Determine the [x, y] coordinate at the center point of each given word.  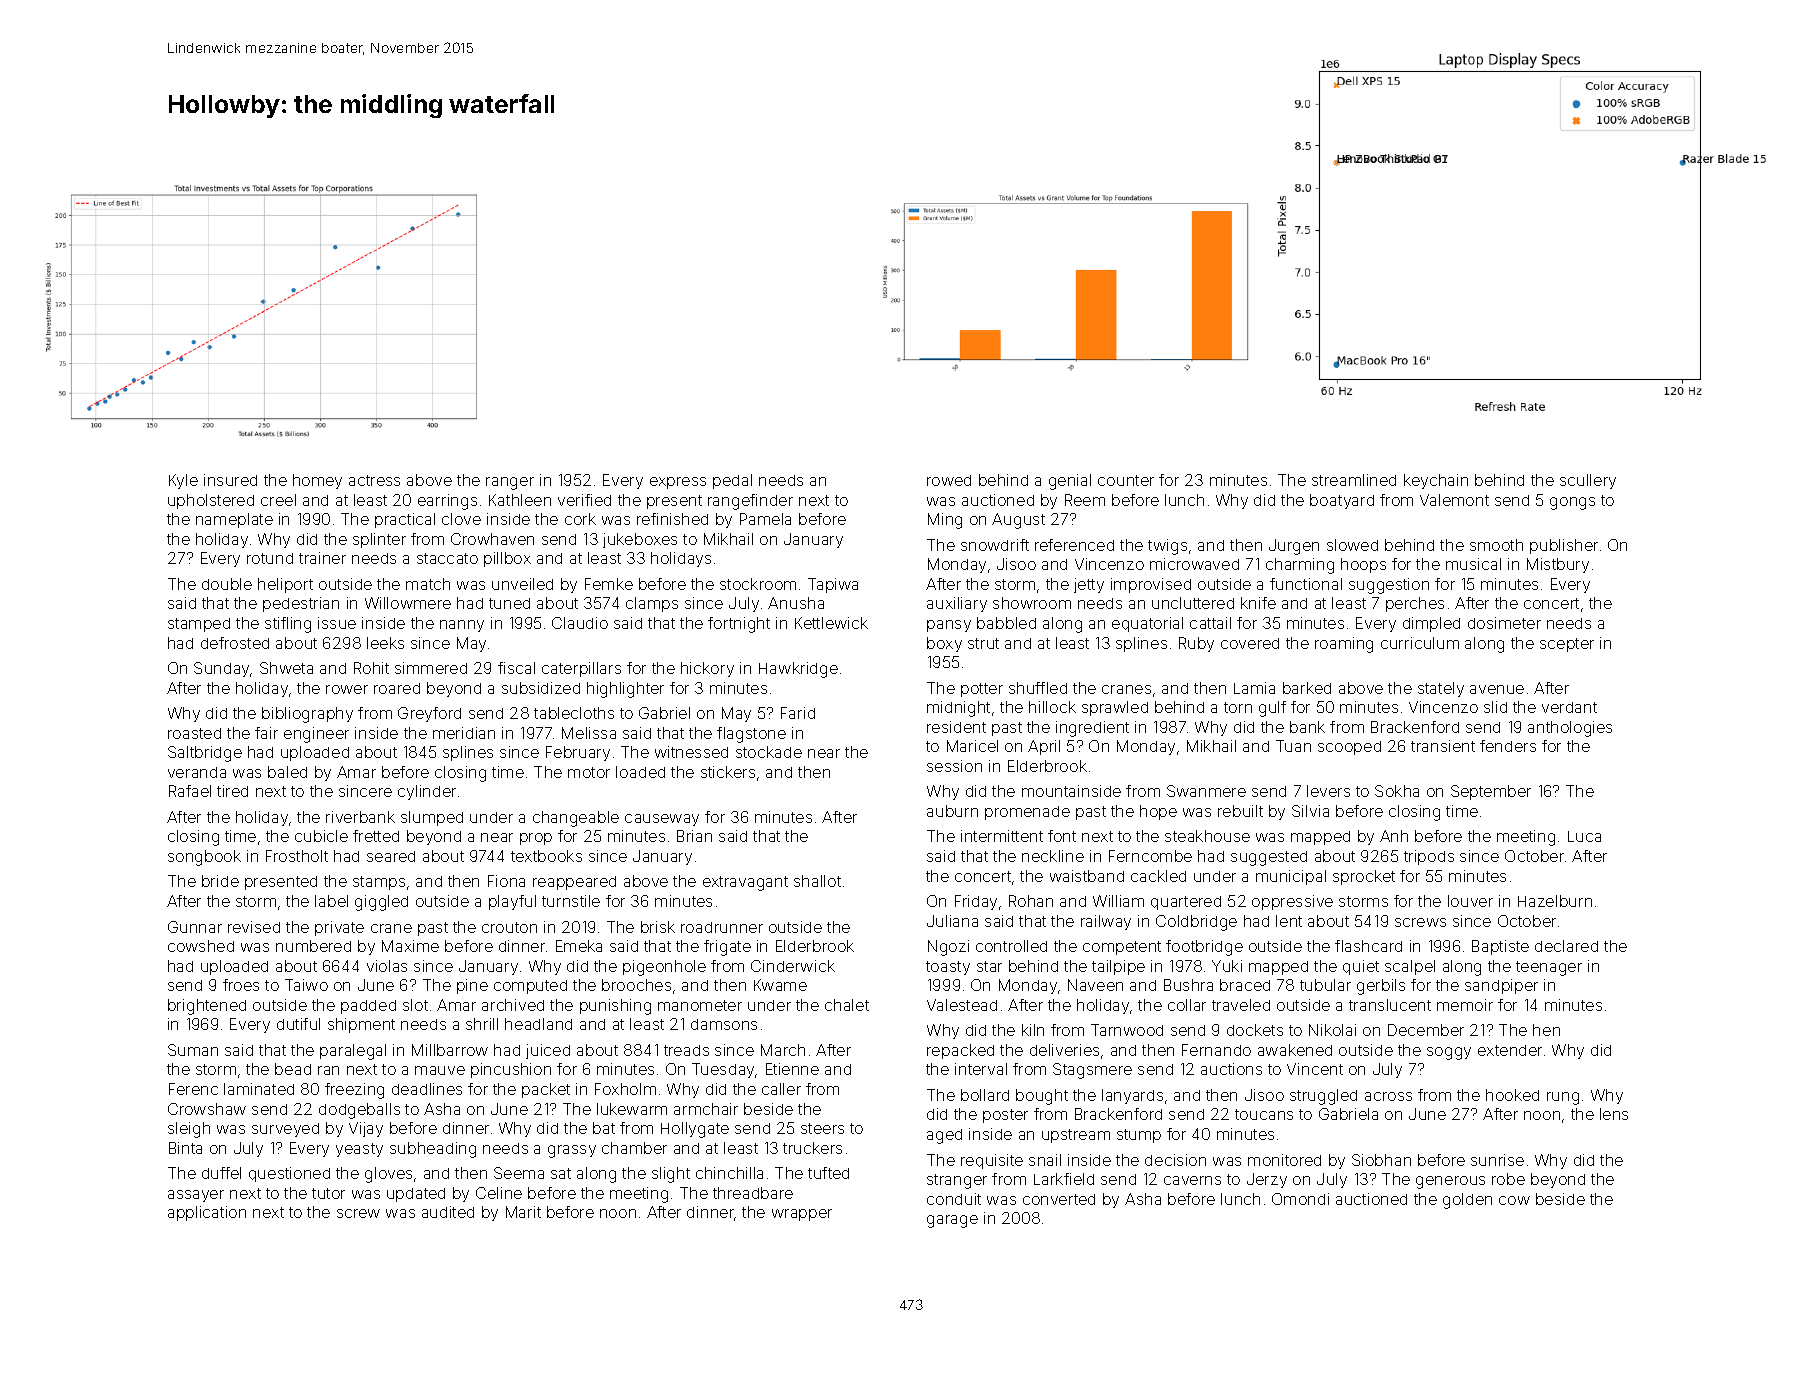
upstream [1076, 1136]
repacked [960, 1051]
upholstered [211, 501]
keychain [1436, 481]
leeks [385, 643]
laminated [259, 1089]
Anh [1394, 836]
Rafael [190, 791]
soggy [1449, 1053]
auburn [952, 811]
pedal [732, 481]
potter [982, 690]
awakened [1295, 1050]
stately [1441, 689]
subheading [433, 1150]
